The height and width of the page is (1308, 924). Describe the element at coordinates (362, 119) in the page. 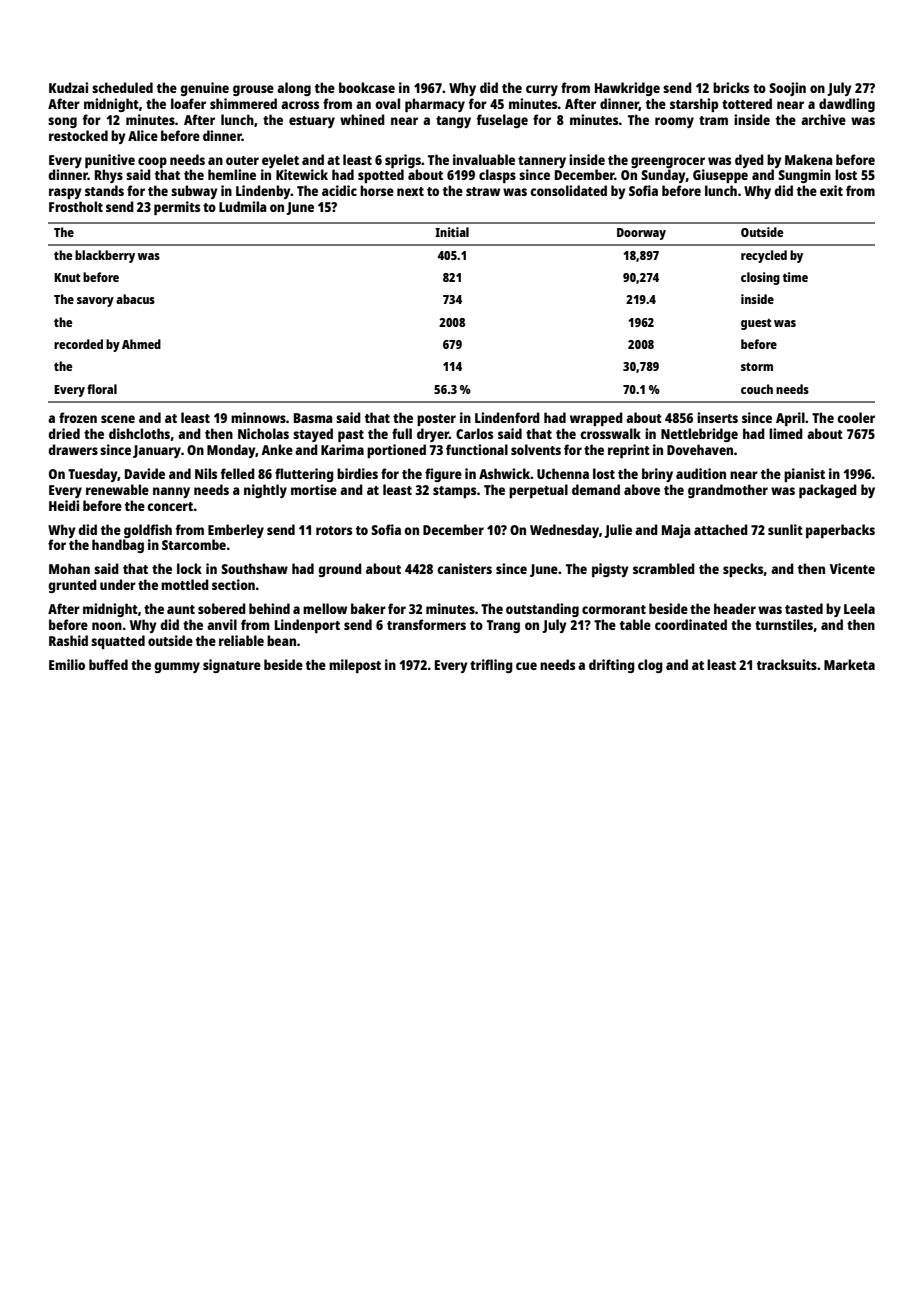

I see `whined` at that location.
